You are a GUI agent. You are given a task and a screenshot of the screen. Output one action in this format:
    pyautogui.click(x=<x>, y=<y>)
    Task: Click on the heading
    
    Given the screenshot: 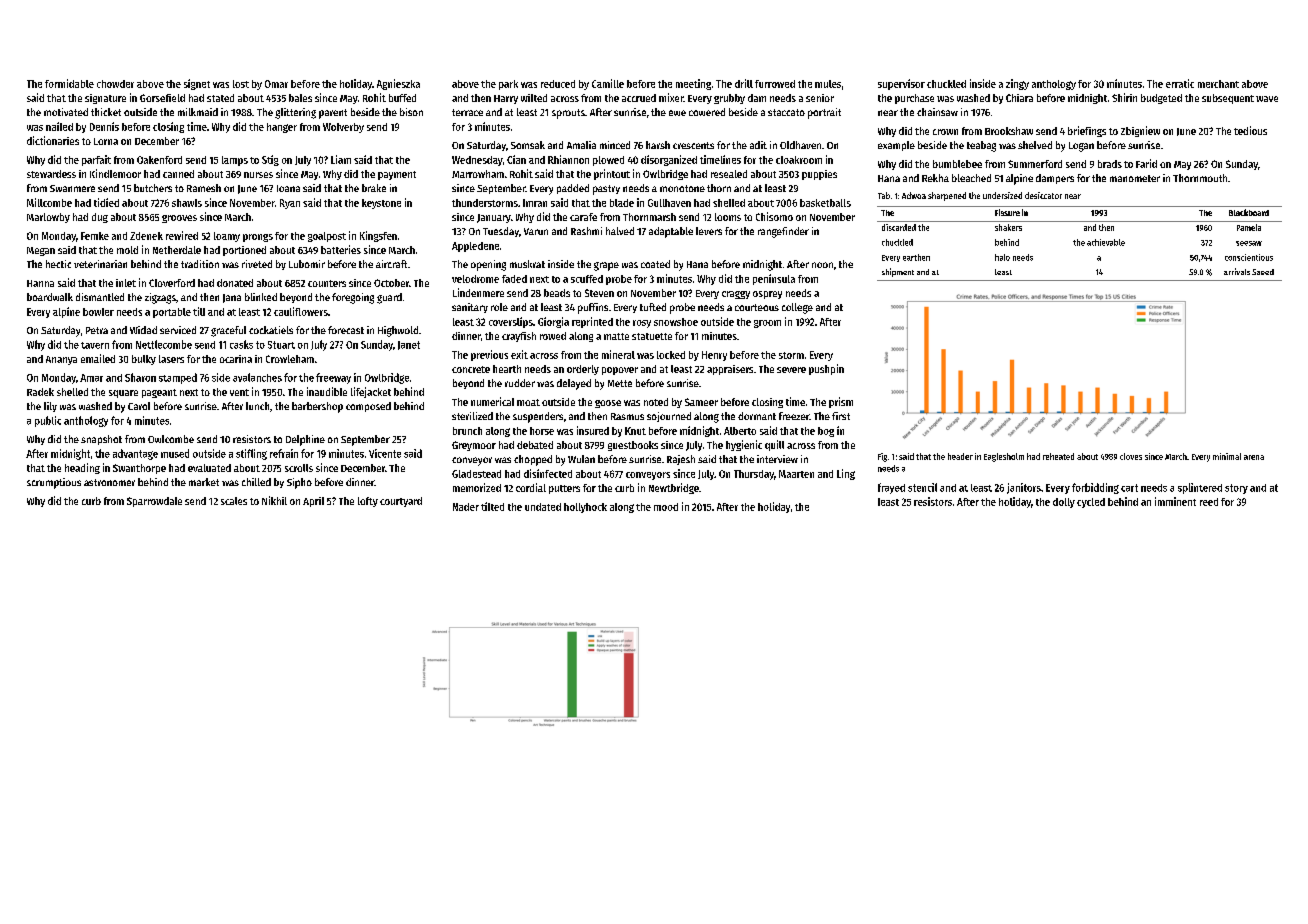 What is the action you would take?
    pyautogui.click(x=82, y=468)
